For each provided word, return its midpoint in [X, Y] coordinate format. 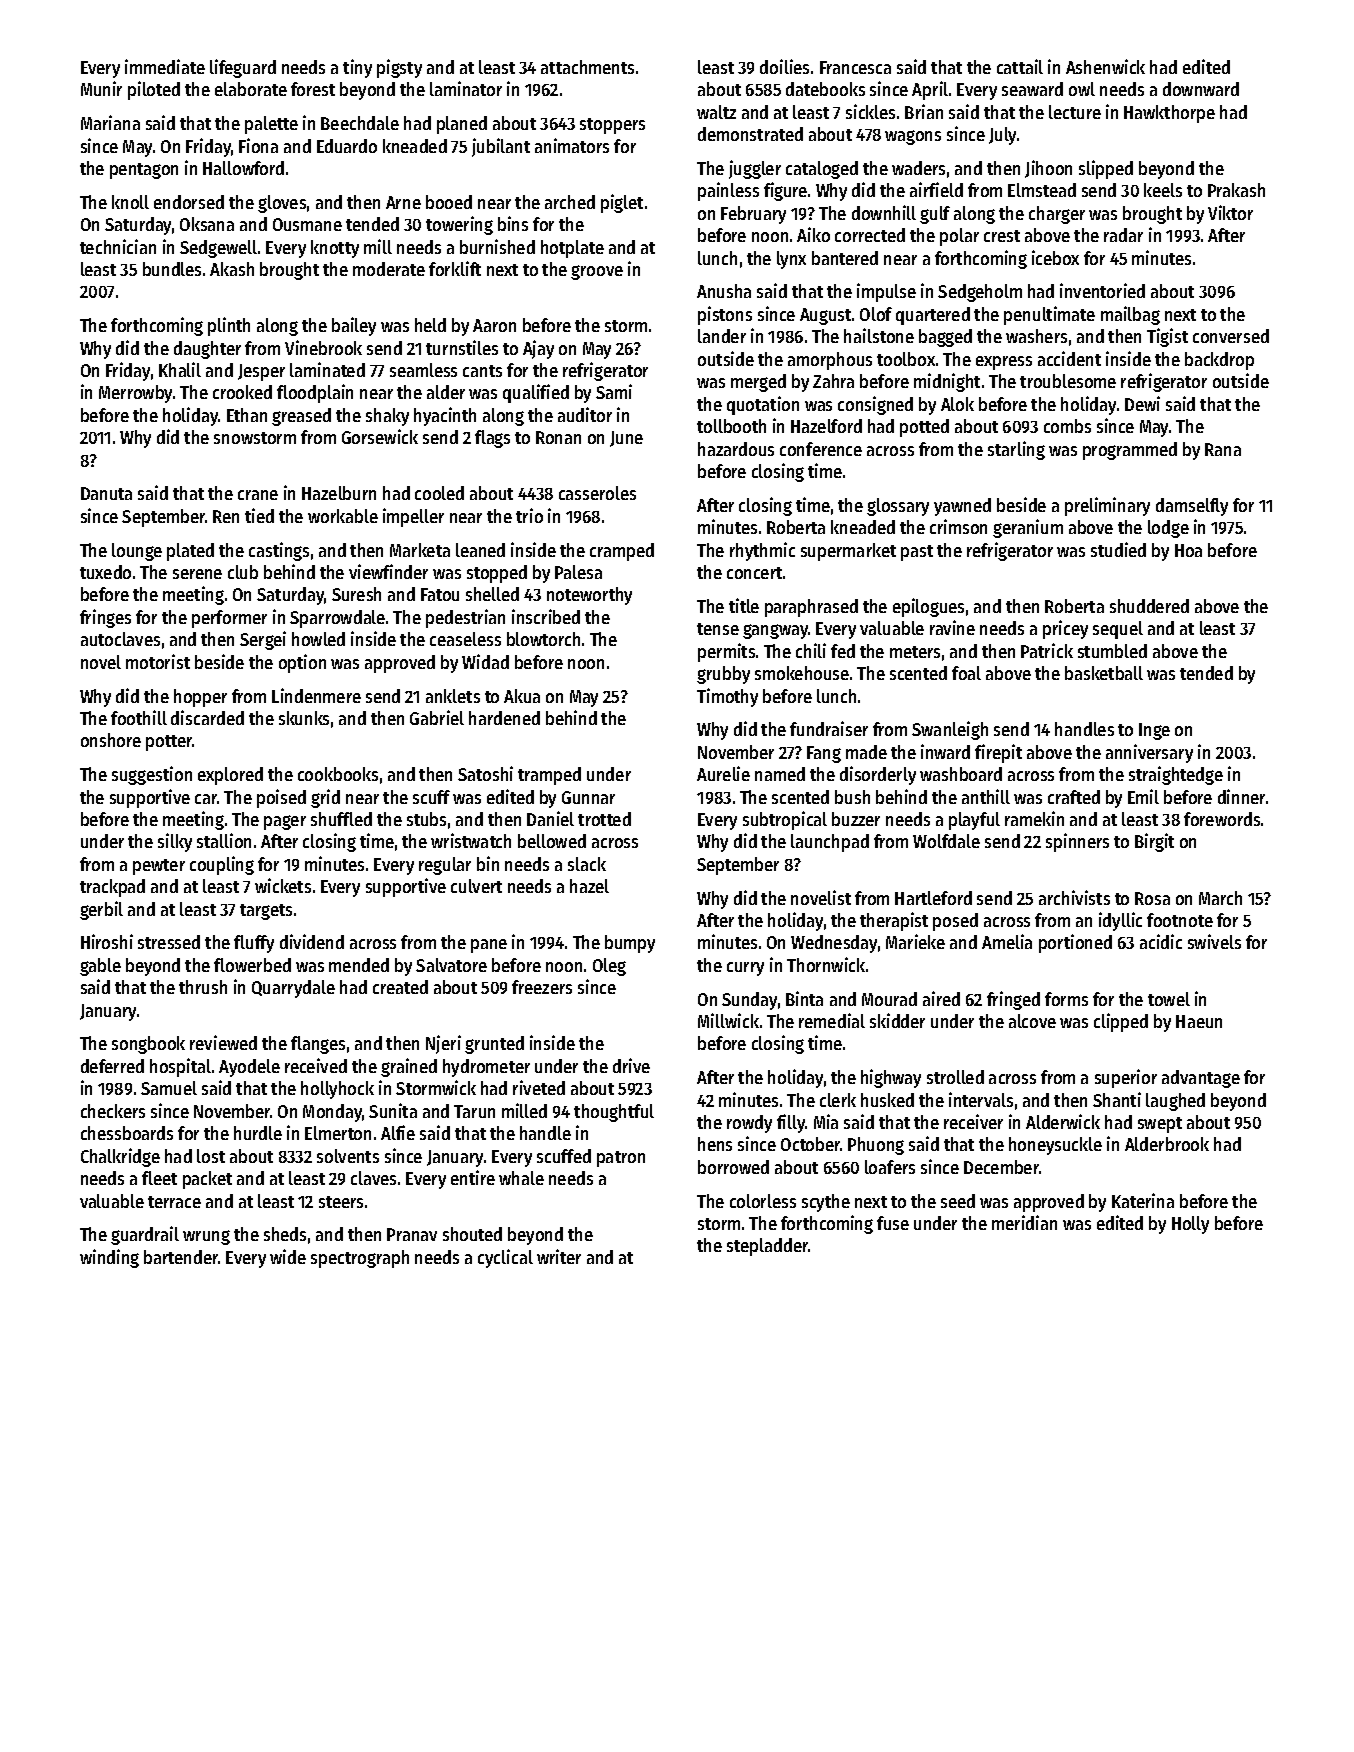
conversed [1231, 336]
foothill [139, 717]
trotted [604, 819]
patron [621, 1159]
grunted [494, 1045]
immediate [165, 66]
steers [341, 1202]
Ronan [558, 437]
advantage [1201, 1079]
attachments [587, 67]
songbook [148, 1045]
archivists [1074, 897]
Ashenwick [1105, 66]
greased [301, 417]
